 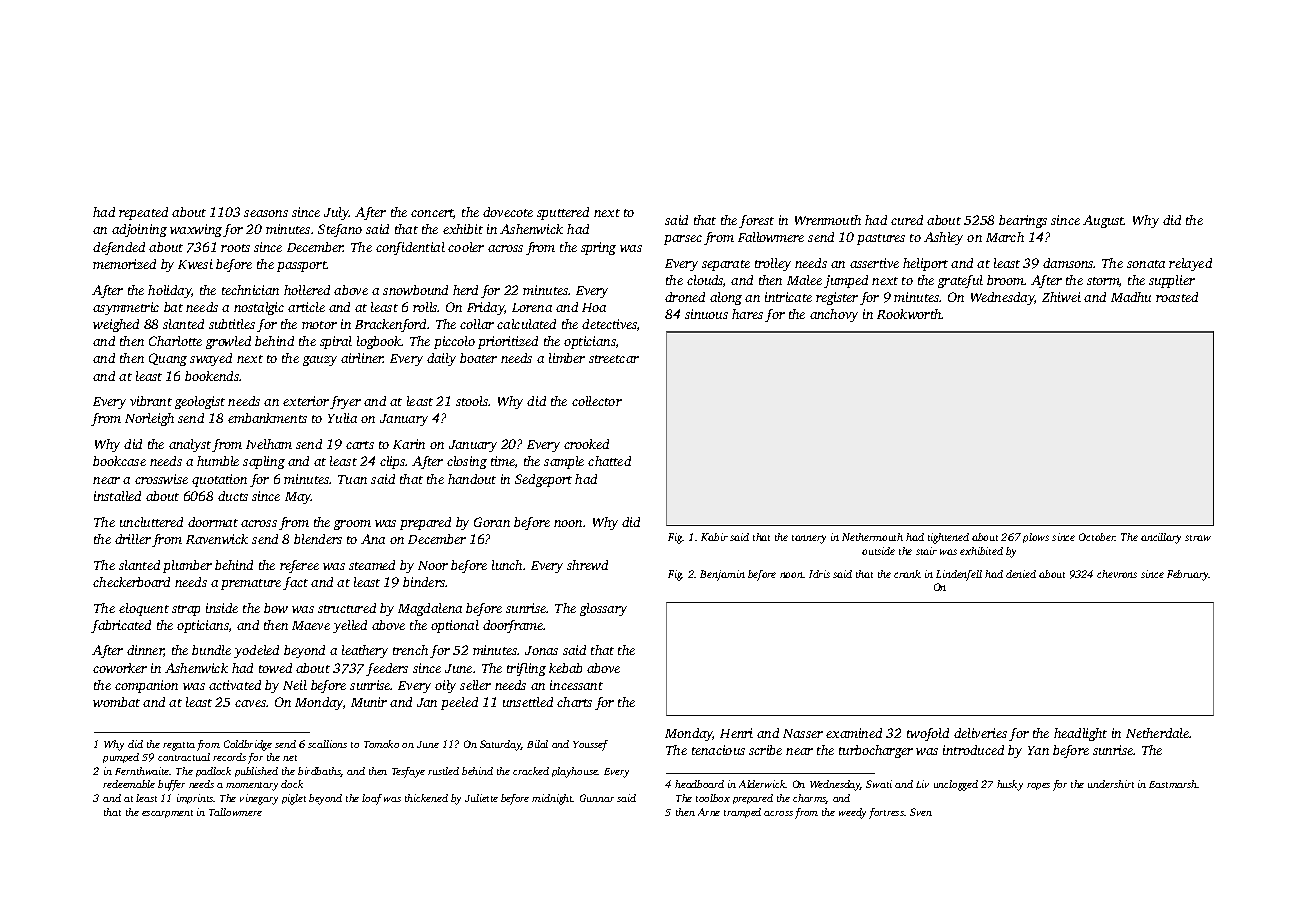 What do you see at coordinates (614, 359) in the image?
I see `streetcar` at bounding box center [614, 359].
